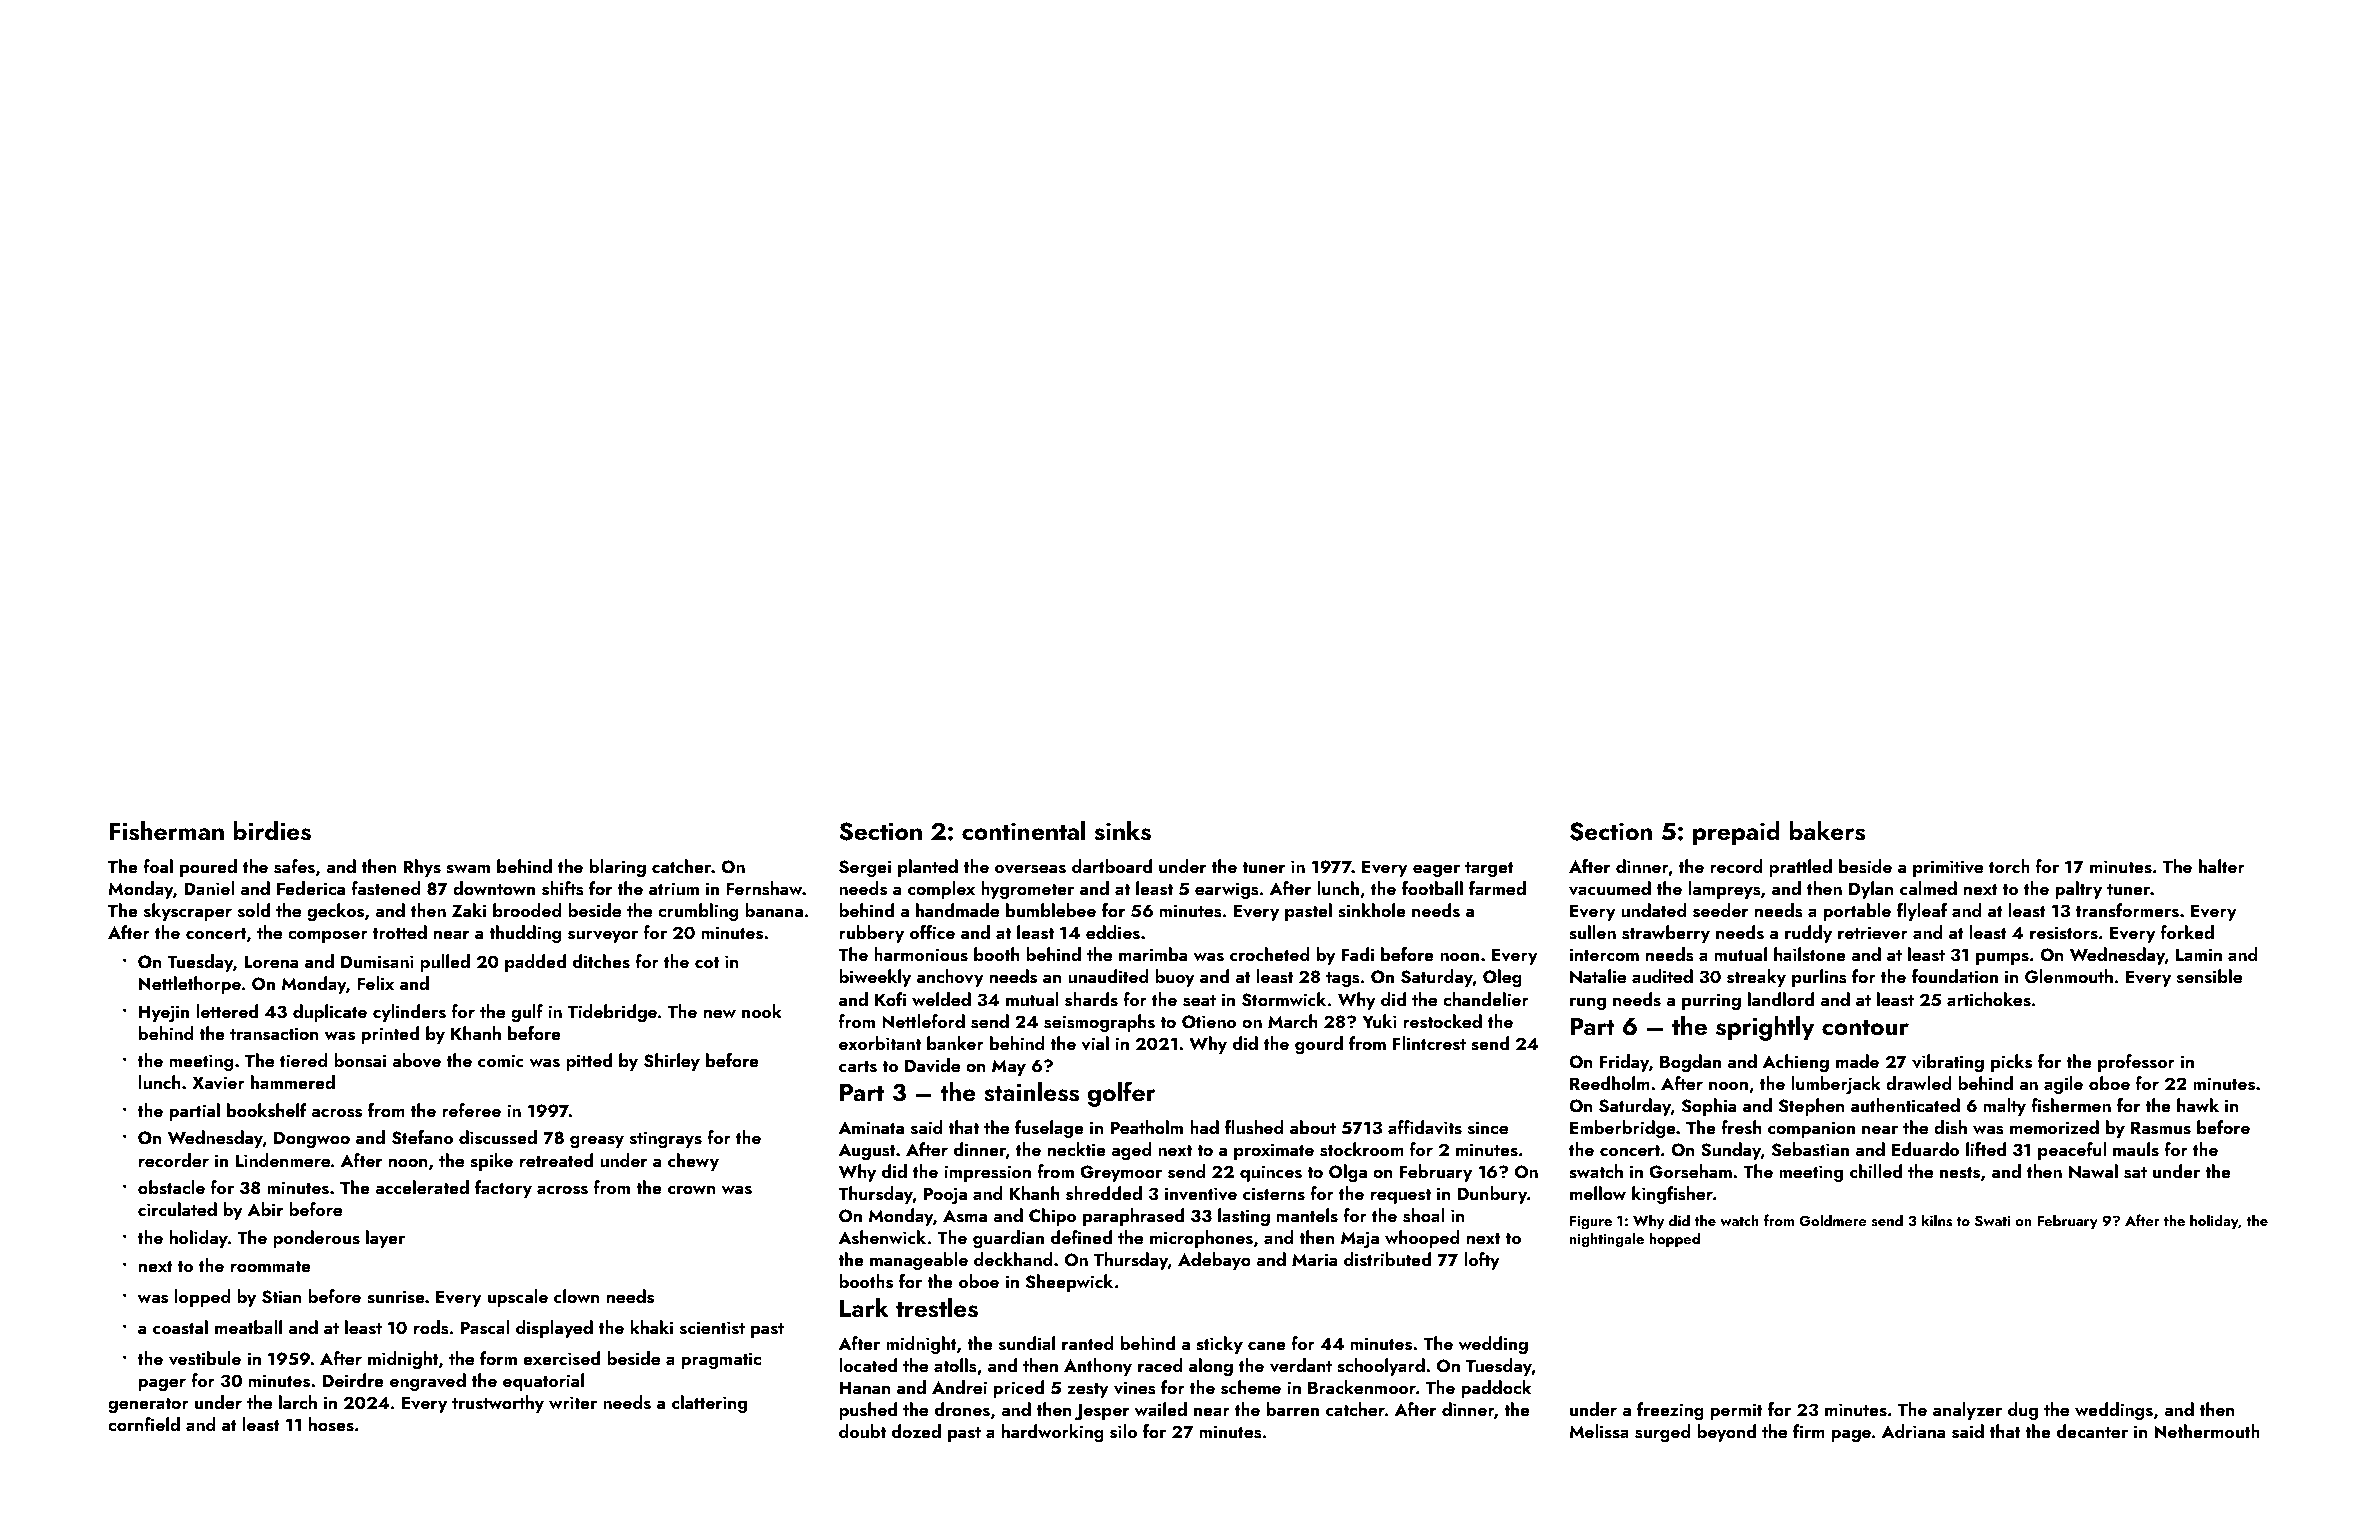  Describe the element at coordinates (1069, 1283) in the screenshot. I see `Sheepwick` at that location.
